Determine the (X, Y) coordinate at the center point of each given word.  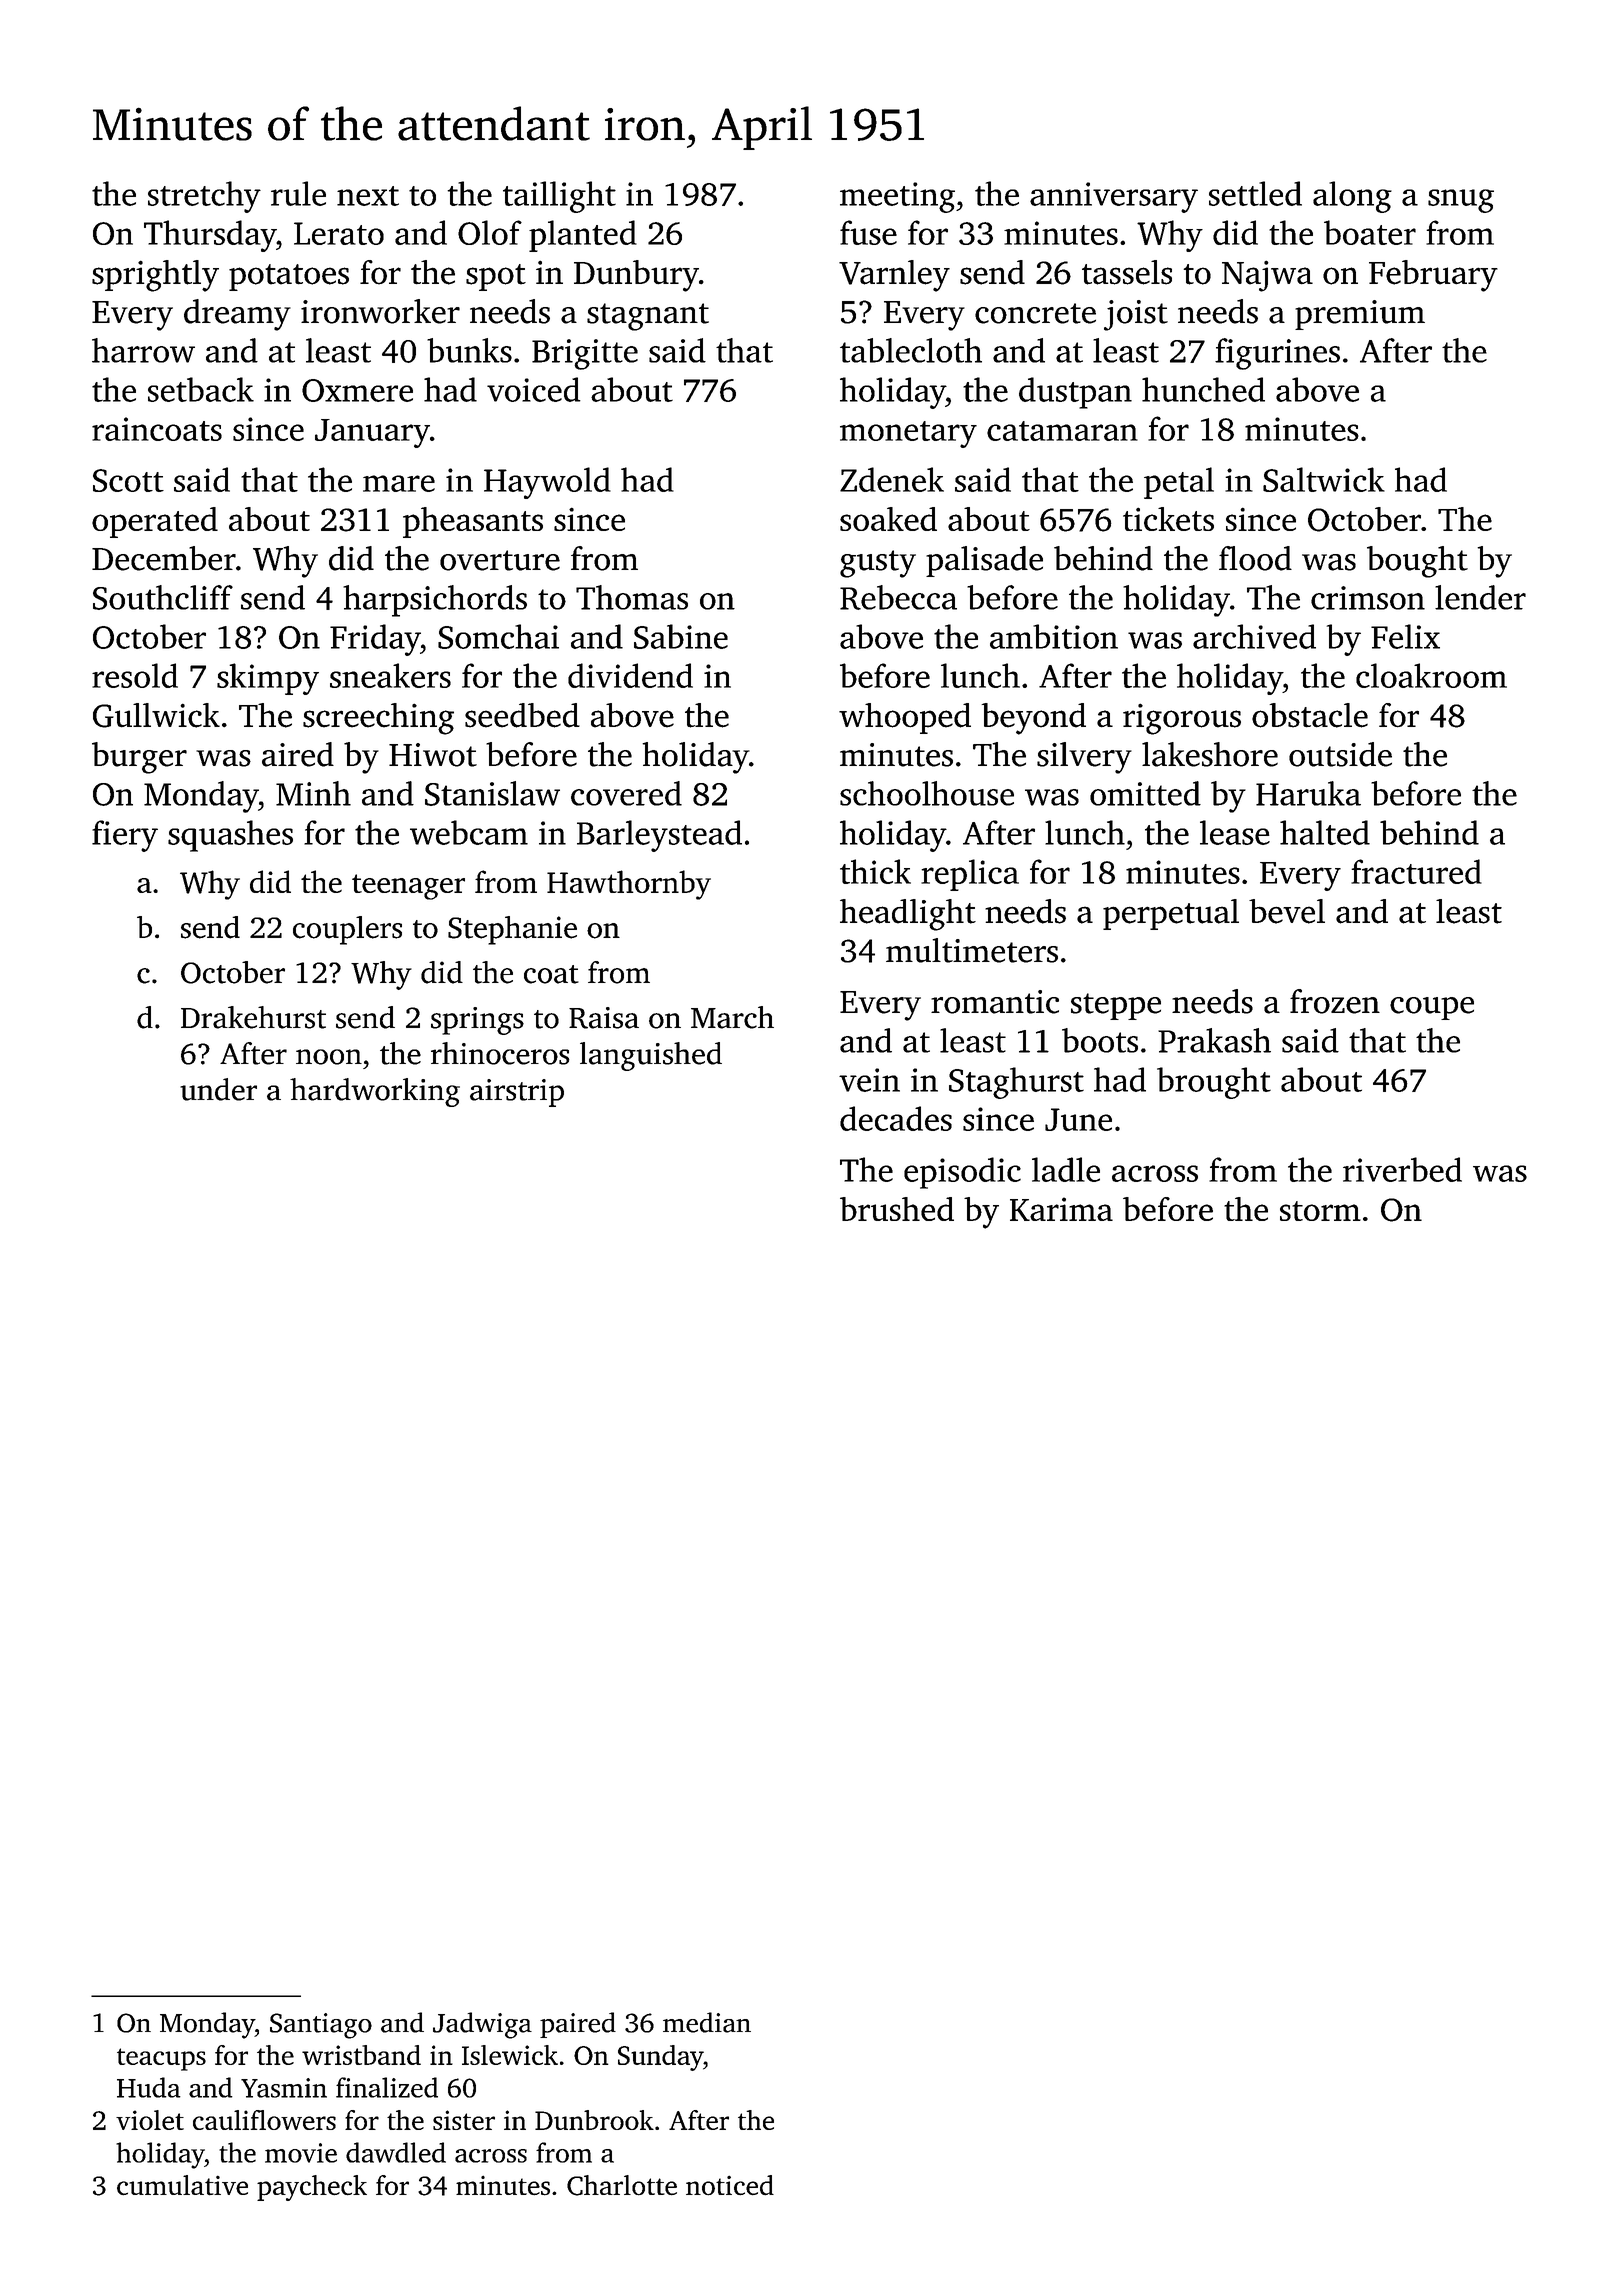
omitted (1145, 793)
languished (651, 1056)
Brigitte (585, 354)
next (368, 196)
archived (1254, 636)
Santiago (321, 2026)
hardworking (375, 1092)
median (707, 2022)
